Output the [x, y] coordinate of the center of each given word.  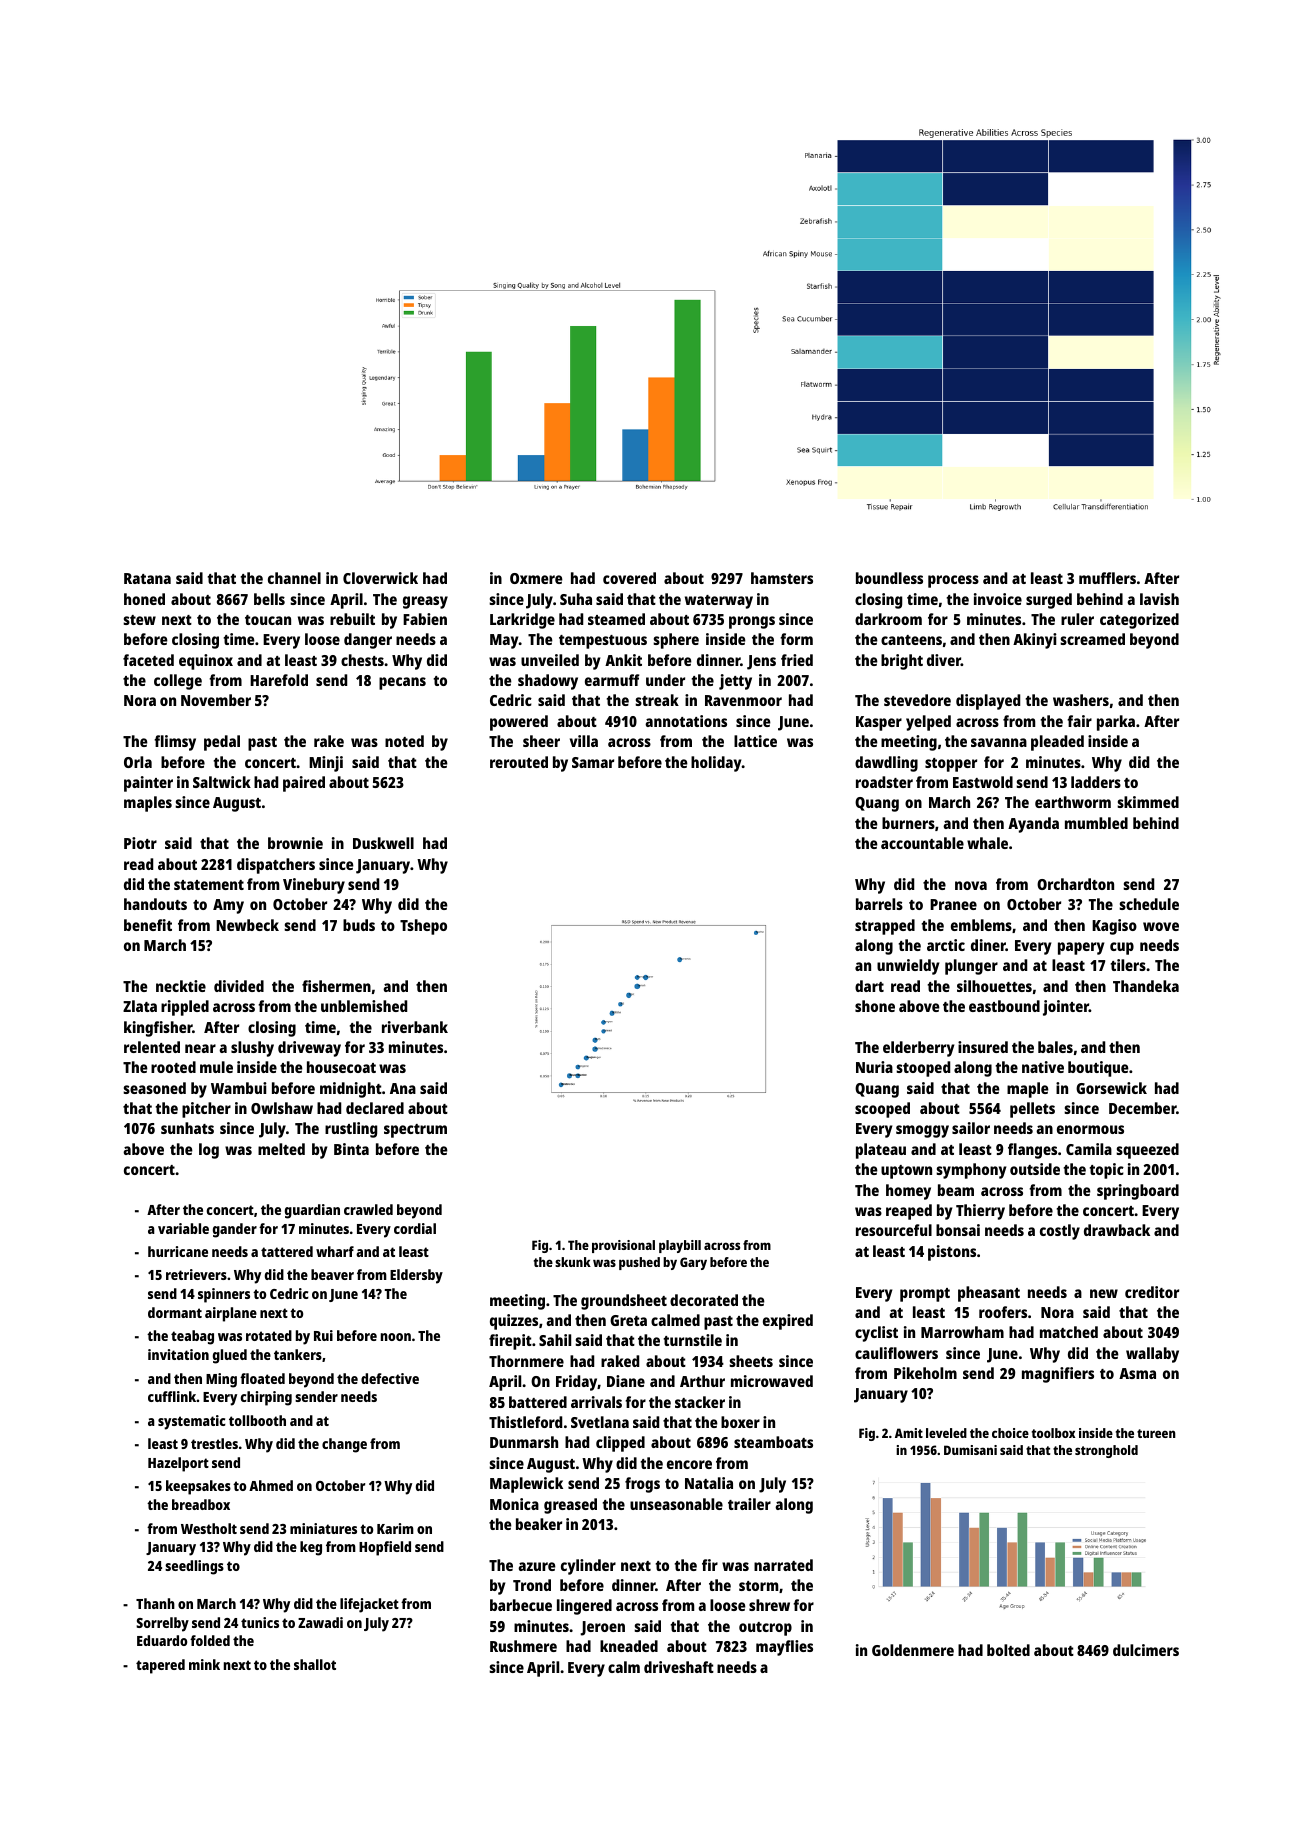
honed [144, 599]
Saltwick [222, 782]
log [209, 1151]
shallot [315, 1664]
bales [1055, 1047]
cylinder [588, 1567]
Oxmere [536, 578]
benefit [148, 925]
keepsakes [198, 1487]
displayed [988, 702]
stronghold [1106, 1451]
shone [875, 1006]
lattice [755, 741]
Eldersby [416, 1276]
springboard [1138, 1192]
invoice [998, 599]
